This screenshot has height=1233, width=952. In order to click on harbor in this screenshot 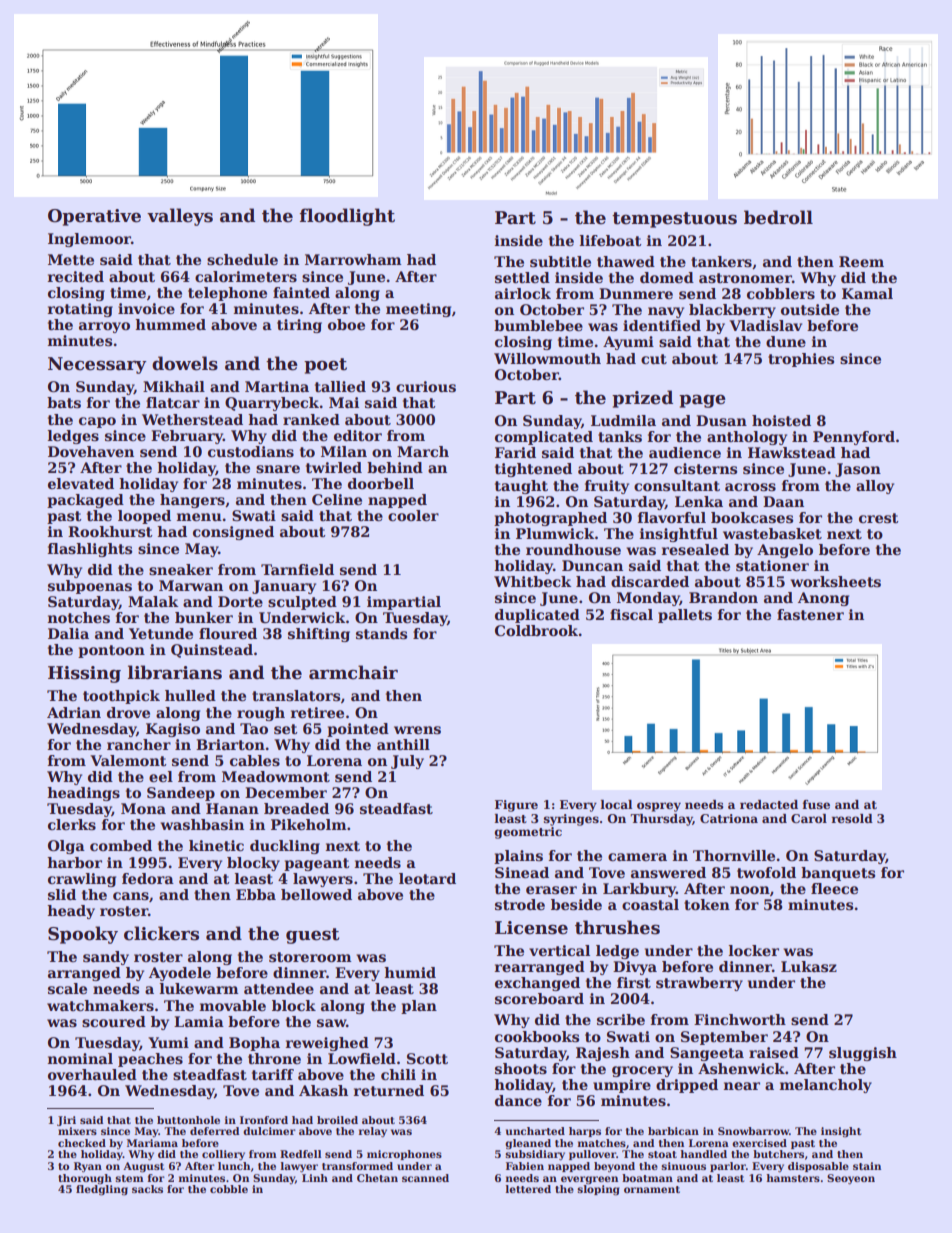, I will do `click(74, 862)`.
